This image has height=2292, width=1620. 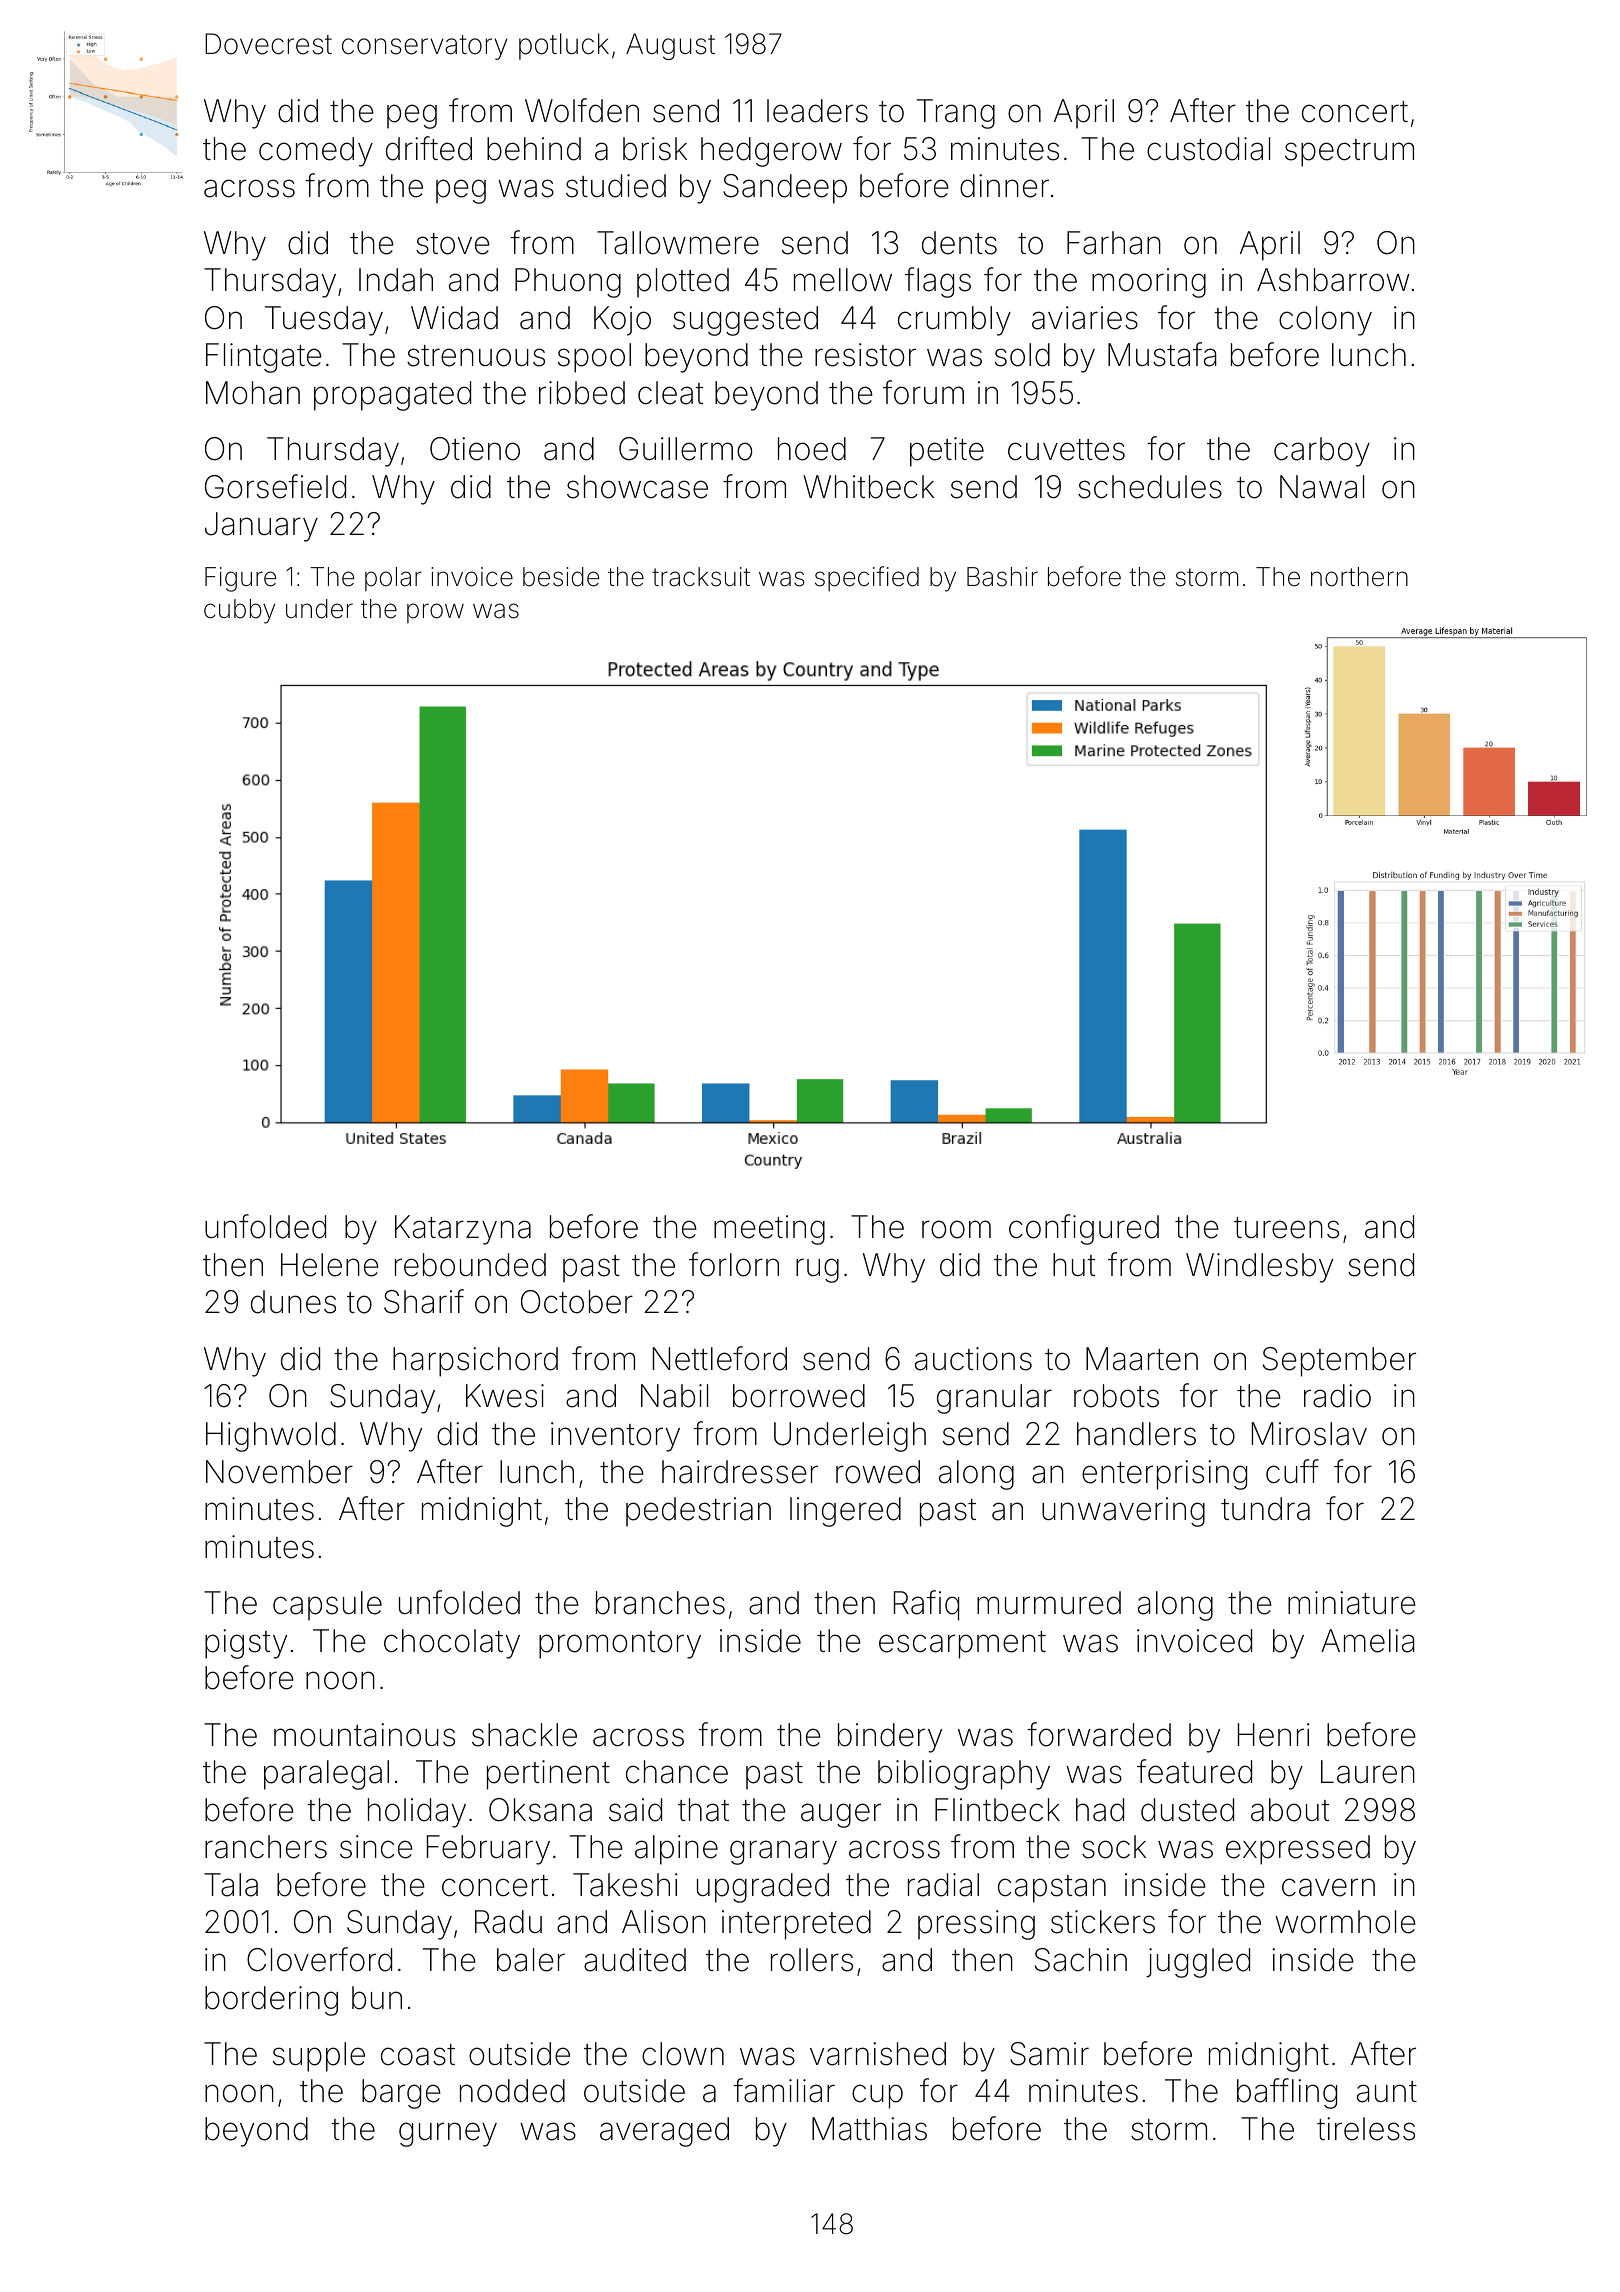 I want to click on forum, so click(x=923, y=392).
